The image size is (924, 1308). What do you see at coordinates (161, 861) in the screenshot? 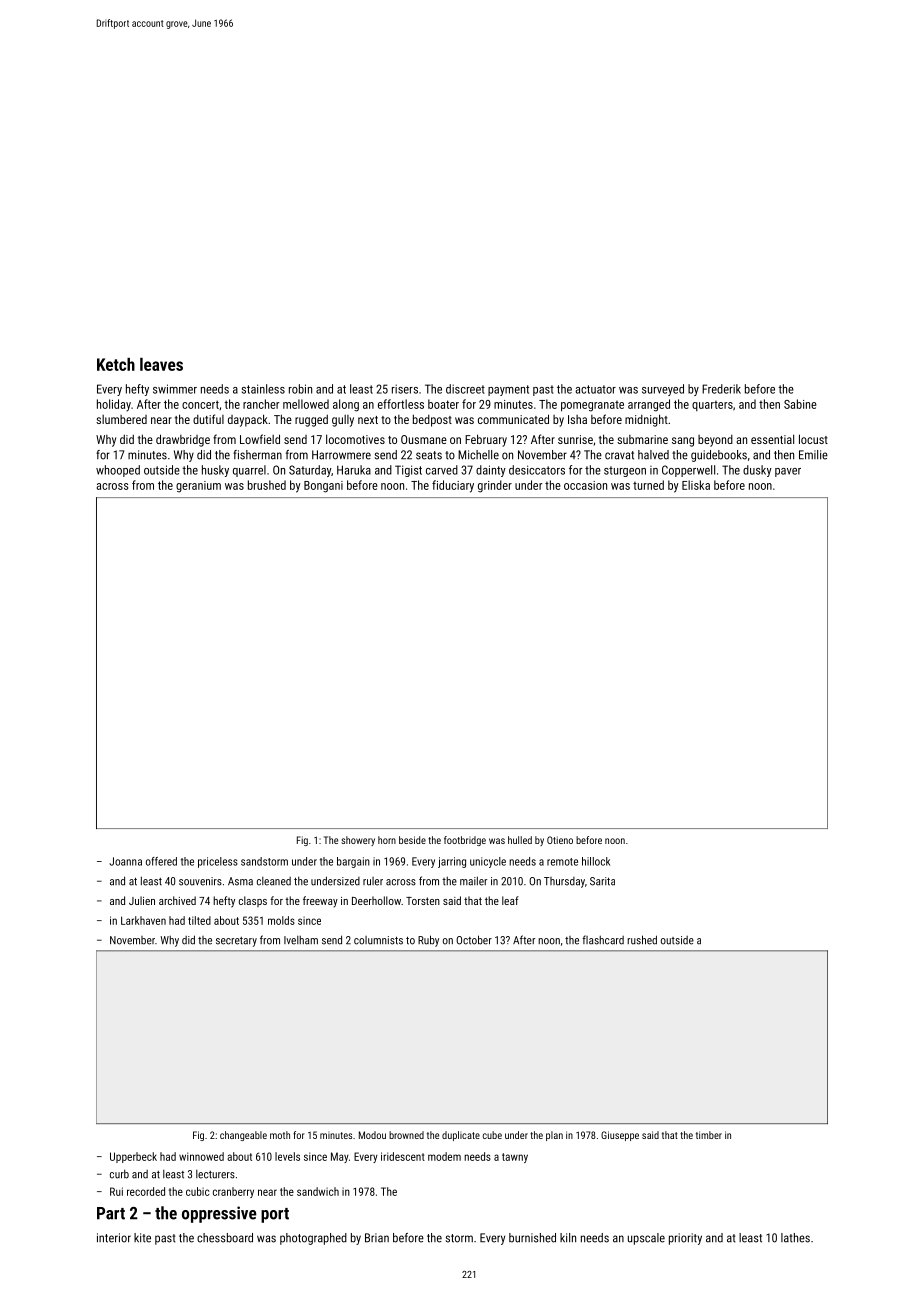
I see `offered` at bounding box center [161, 861].
